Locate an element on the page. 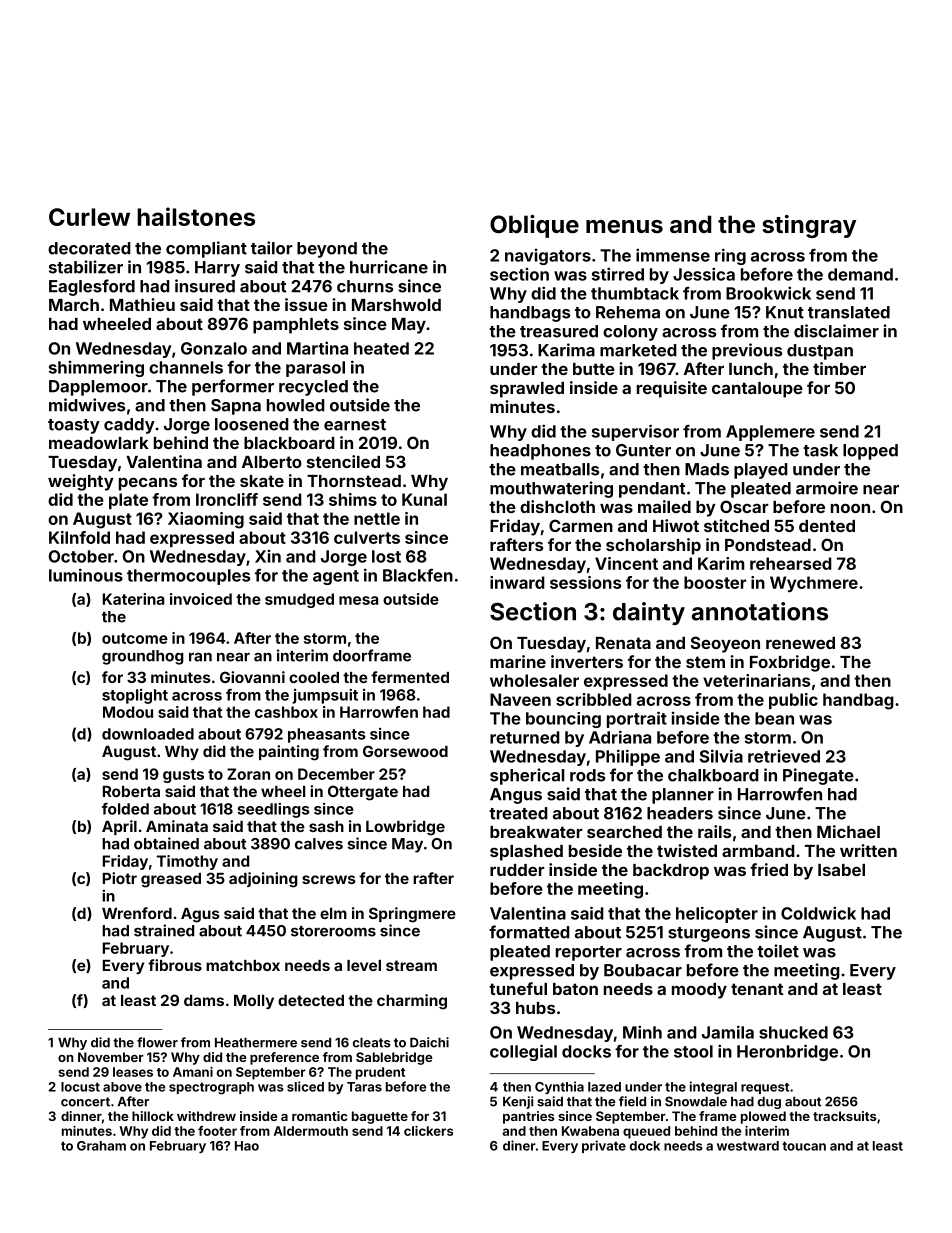  Brookwick is located at coordinates (768, 293).
